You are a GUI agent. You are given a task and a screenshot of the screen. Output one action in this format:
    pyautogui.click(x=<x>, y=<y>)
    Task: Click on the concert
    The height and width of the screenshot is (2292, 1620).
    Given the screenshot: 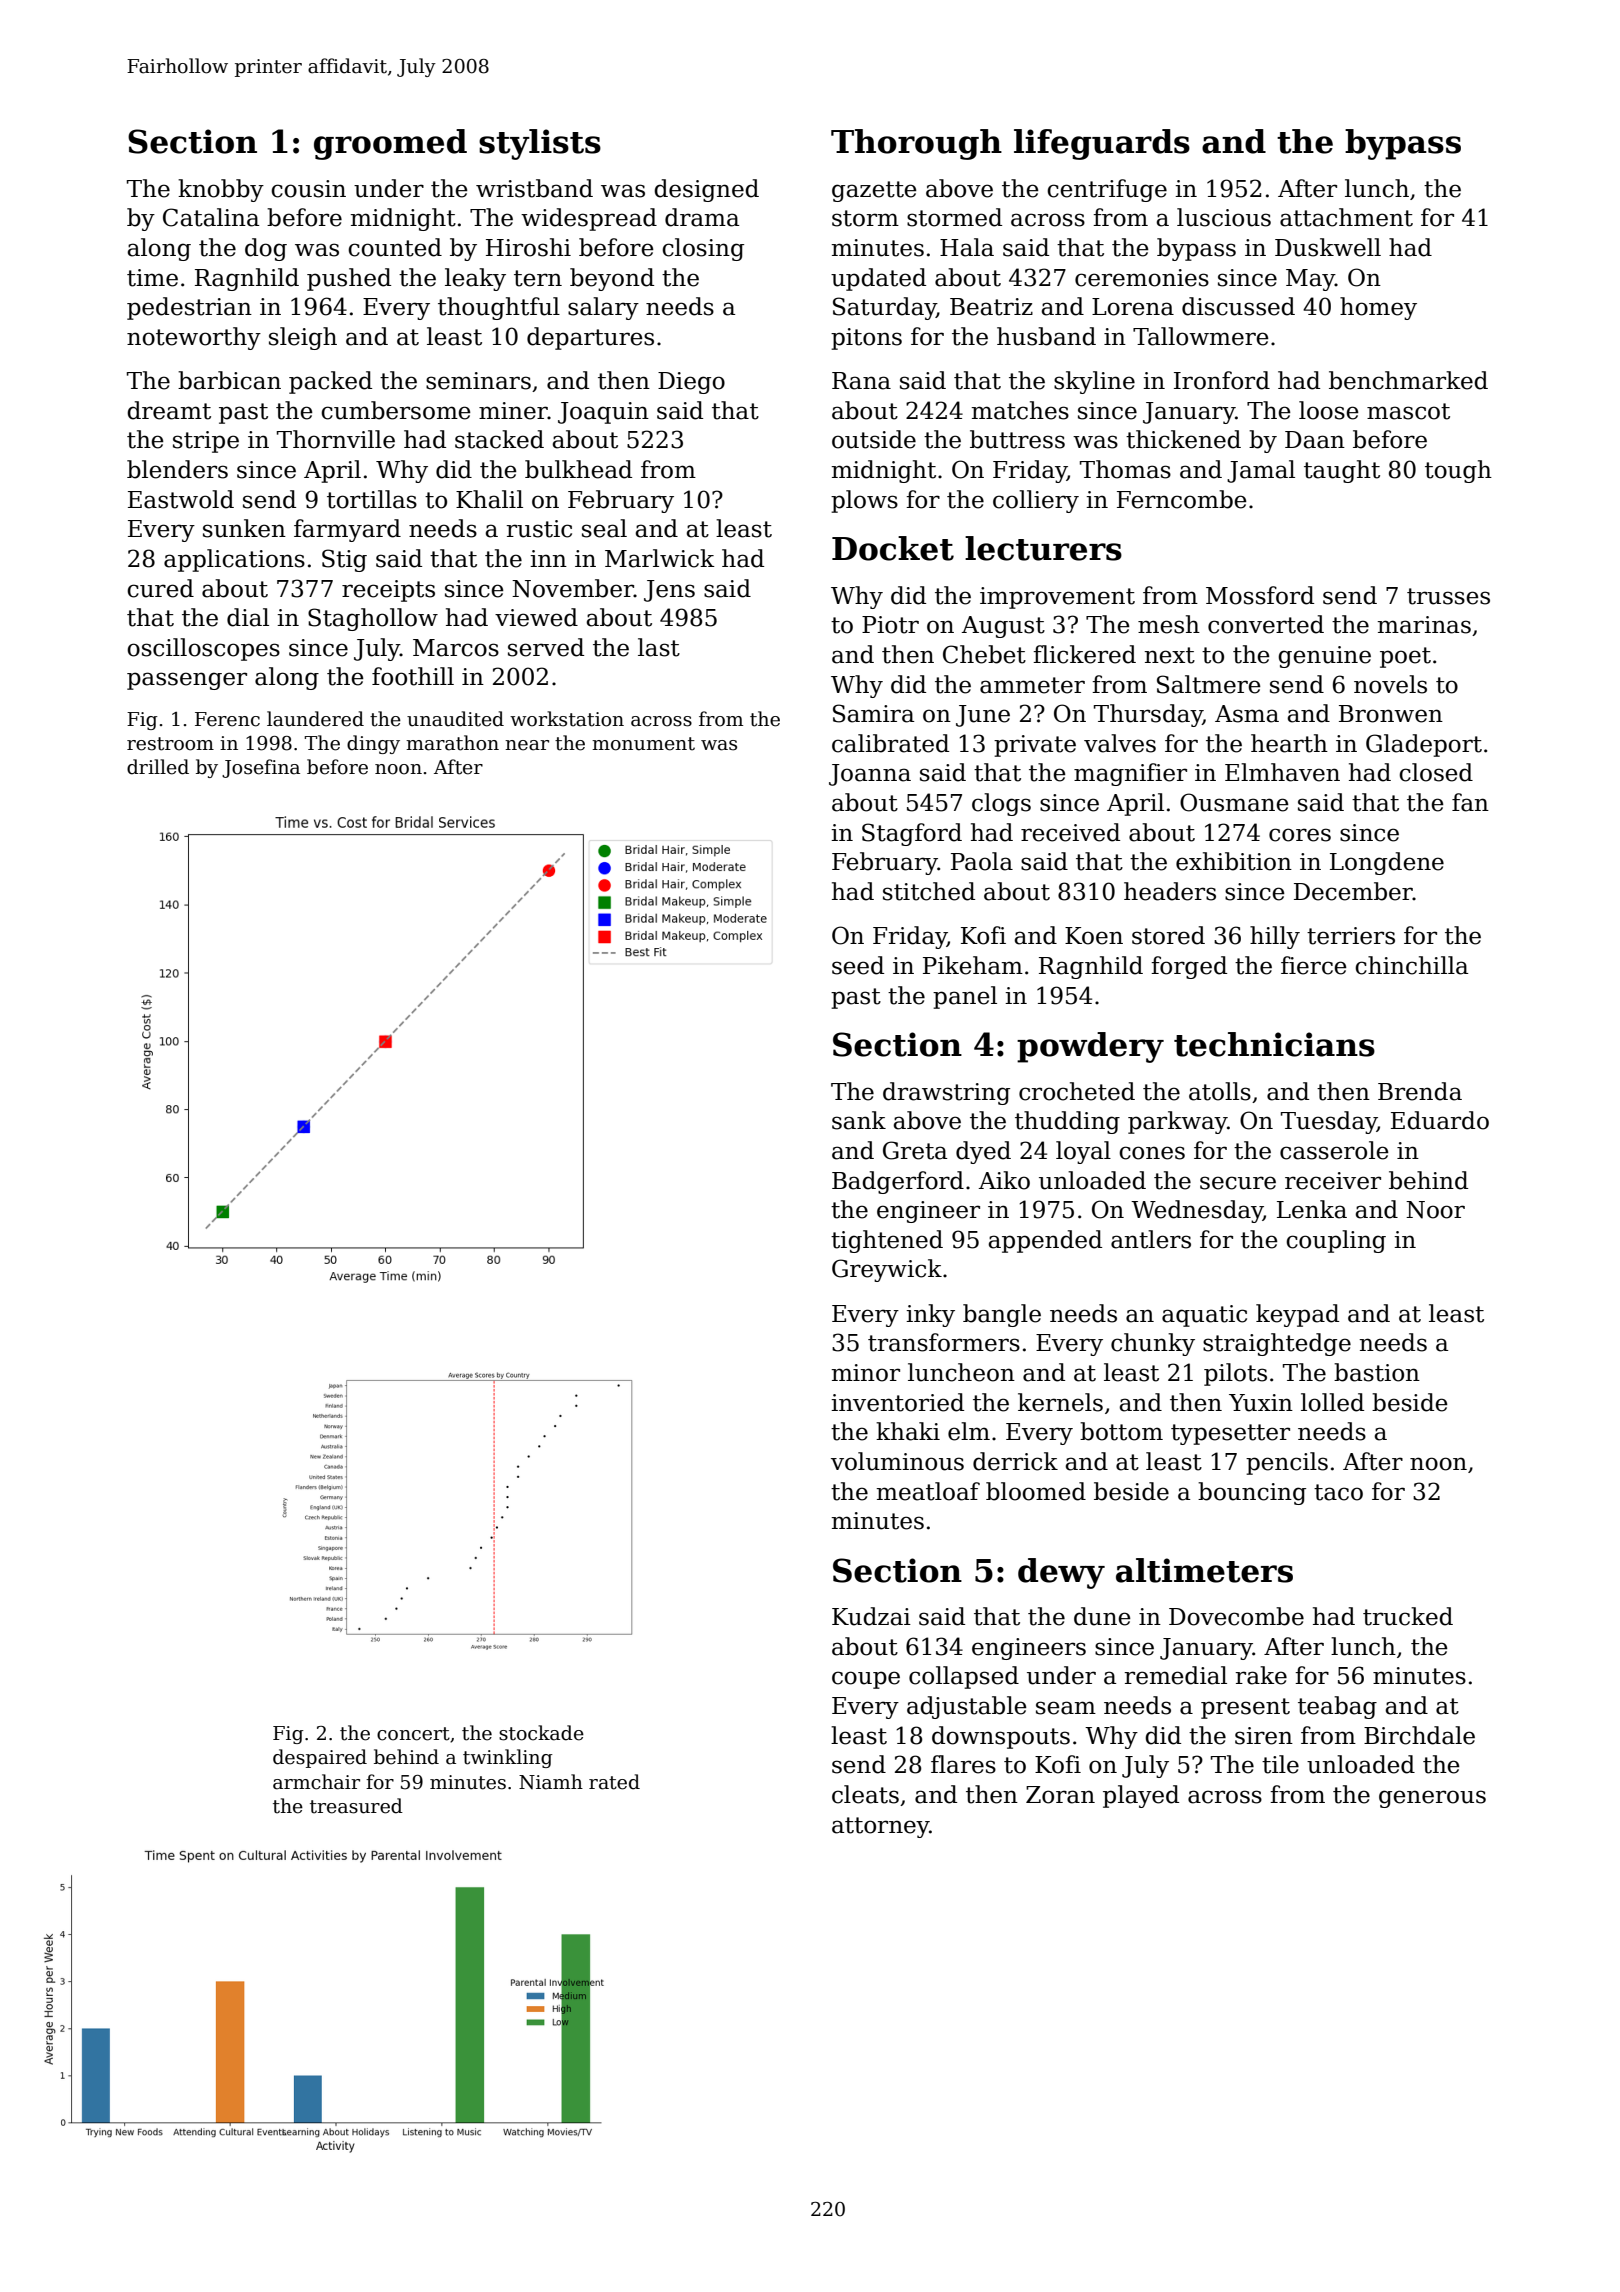 What is the action you would take?
    pyautogui.click(x=413, y=1734)
